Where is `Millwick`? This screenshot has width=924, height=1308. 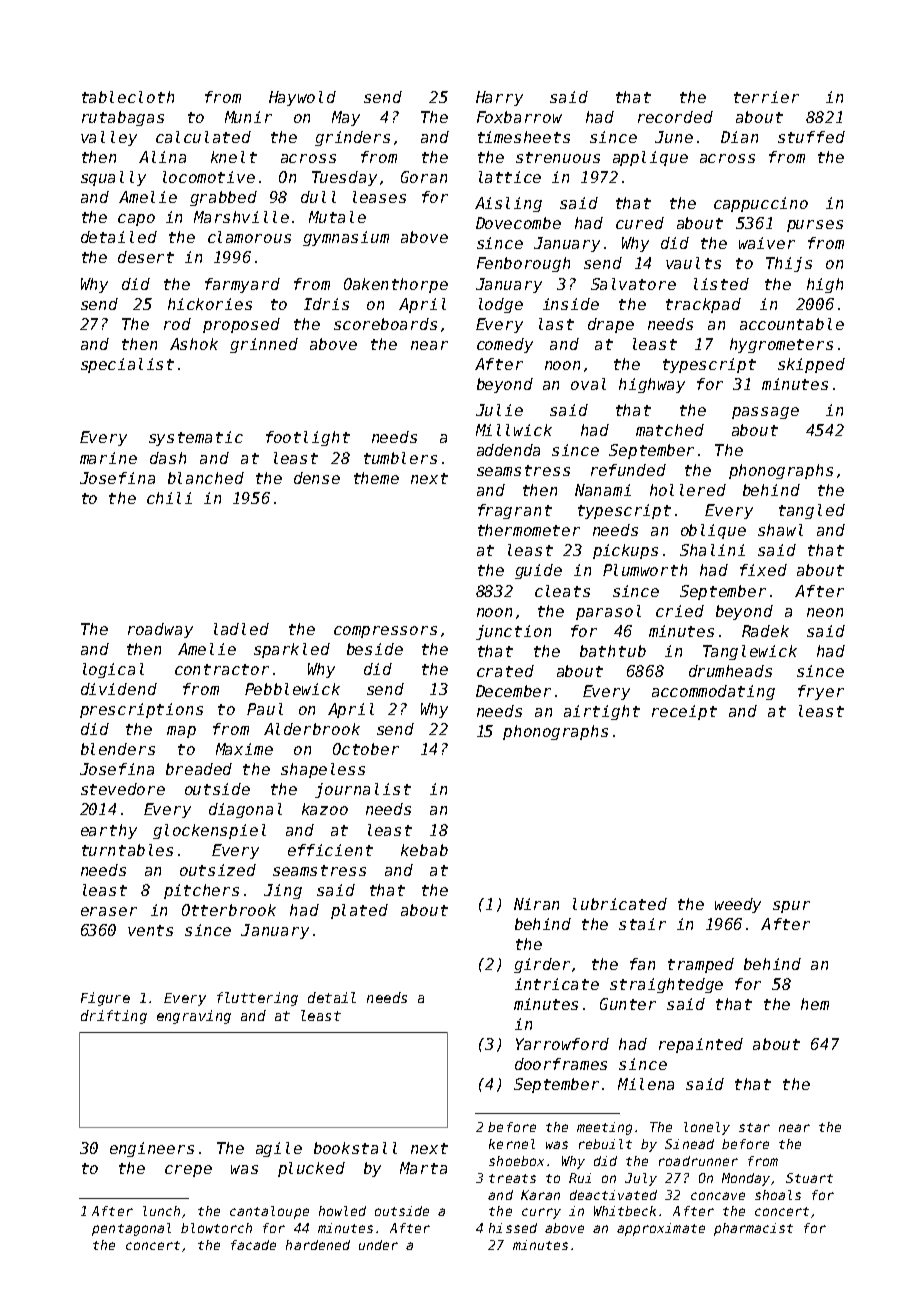
Millwick is located at coordinates (514, 430).
